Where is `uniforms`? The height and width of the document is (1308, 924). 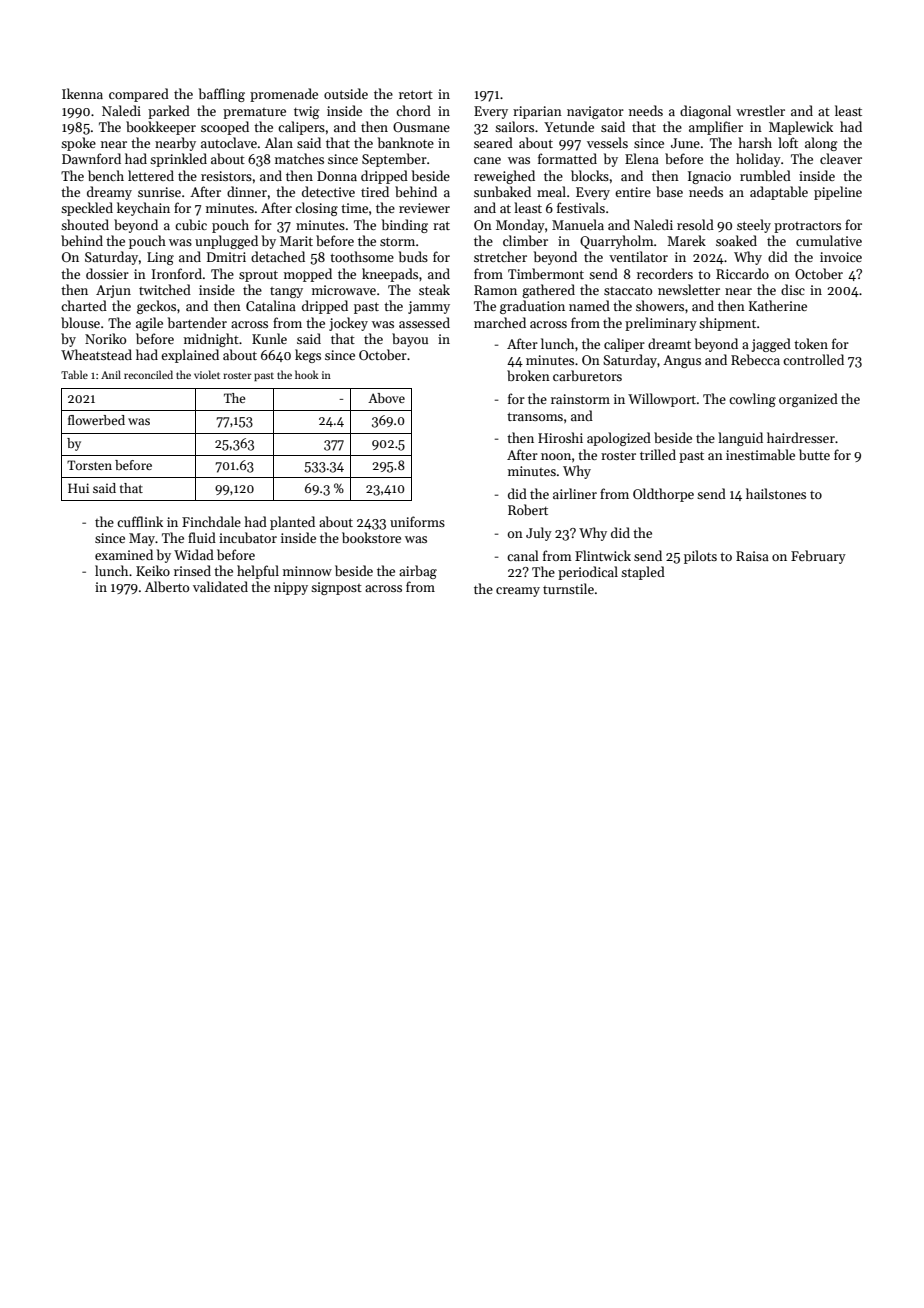
uniforms is located at coordinates (417, 521).
